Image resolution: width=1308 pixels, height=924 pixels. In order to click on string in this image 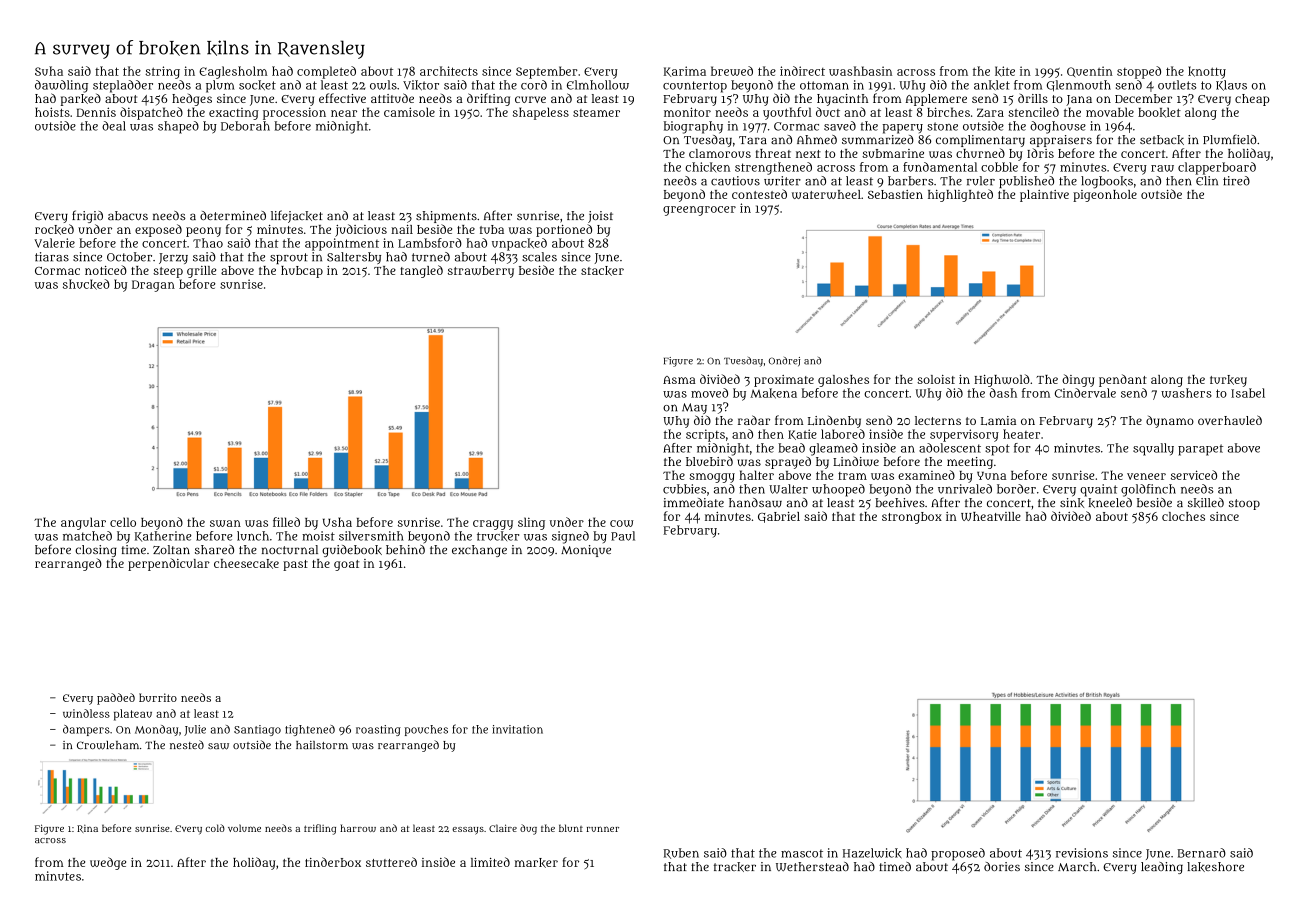, I will do `click(162, 72)`.
